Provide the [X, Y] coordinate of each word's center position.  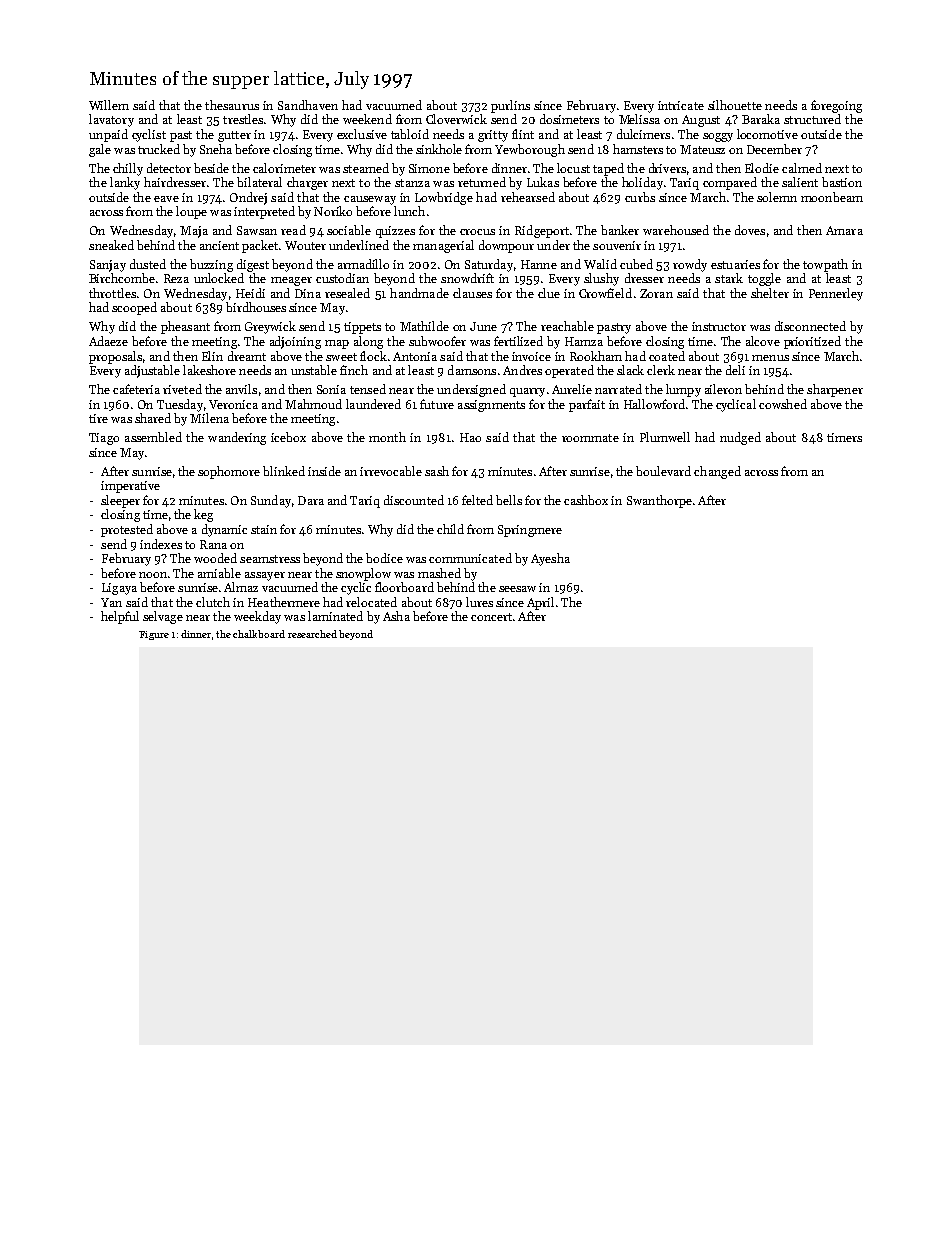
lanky [125, 183]
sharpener [835, 390]
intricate [681, 105]
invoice [531, 356]
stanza [412, 183]
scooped [134, 308]
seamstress [270, 559]
